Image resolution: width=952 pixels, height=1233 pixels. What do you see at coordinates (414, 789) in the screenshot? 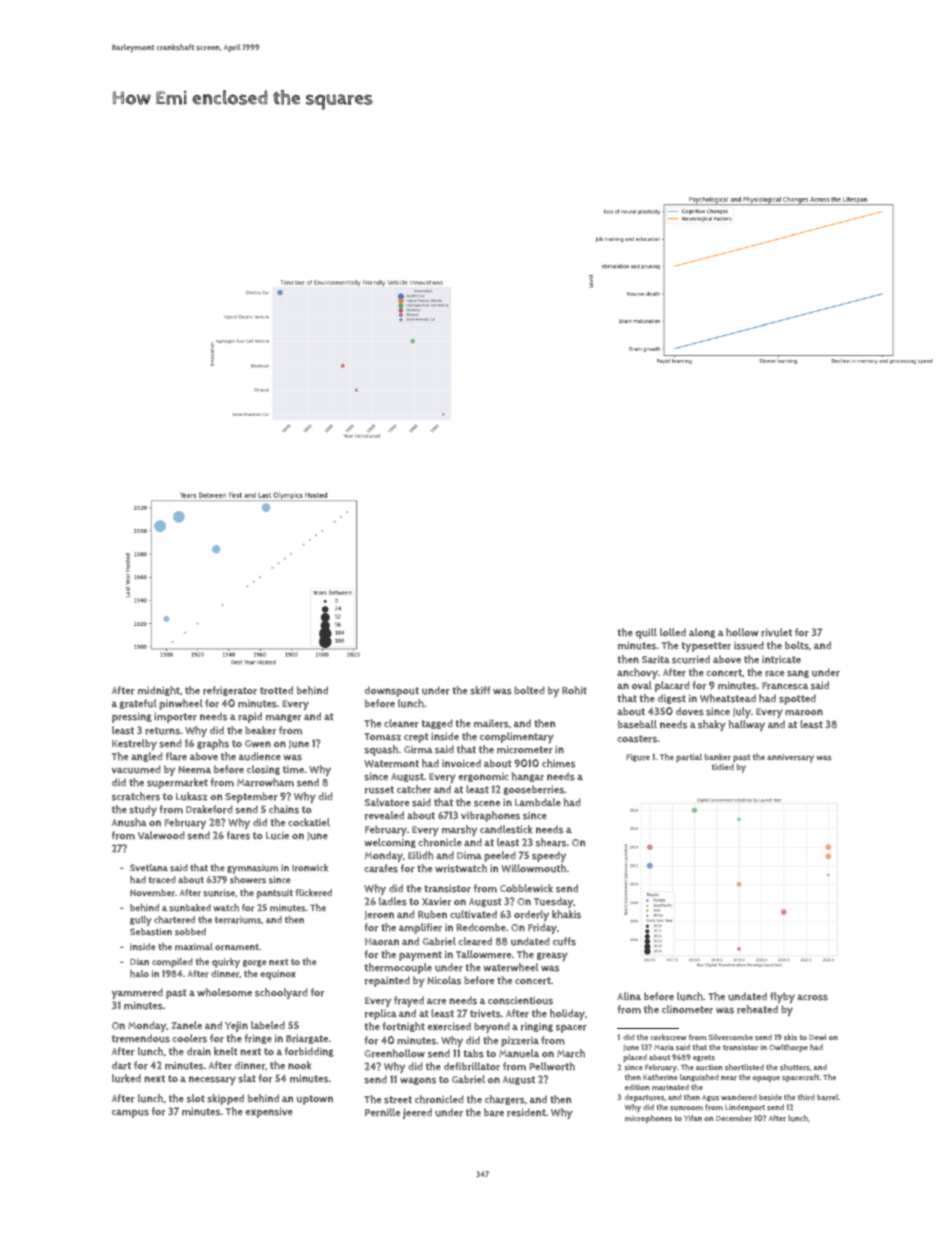
I see `catcher` at bounding box center [414, 789].
